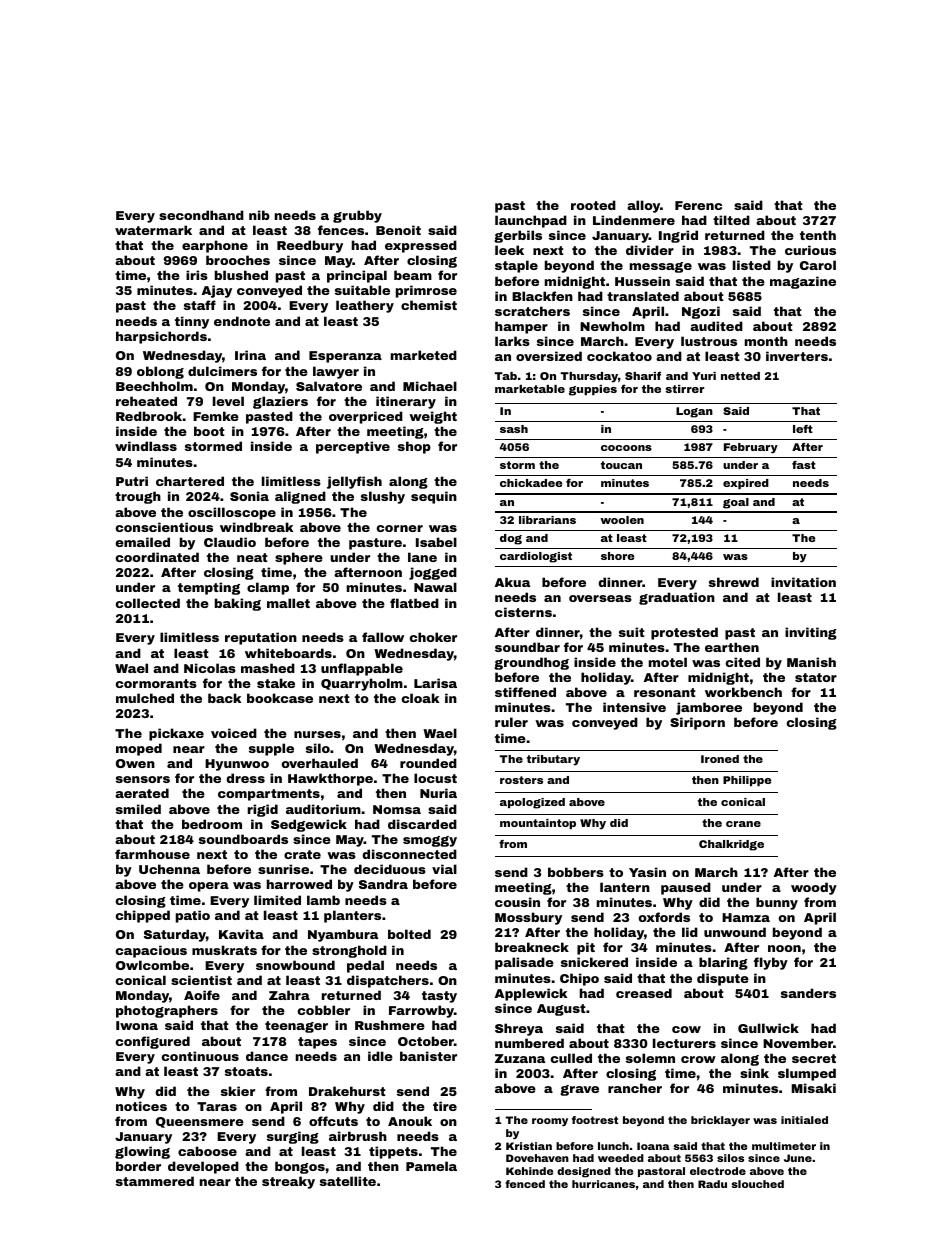 This screenshot has width=952, height=1233. What do you see at coordinates (148, 603) in the screenshot?
I see `collected` at bounding box center [148, 603].
